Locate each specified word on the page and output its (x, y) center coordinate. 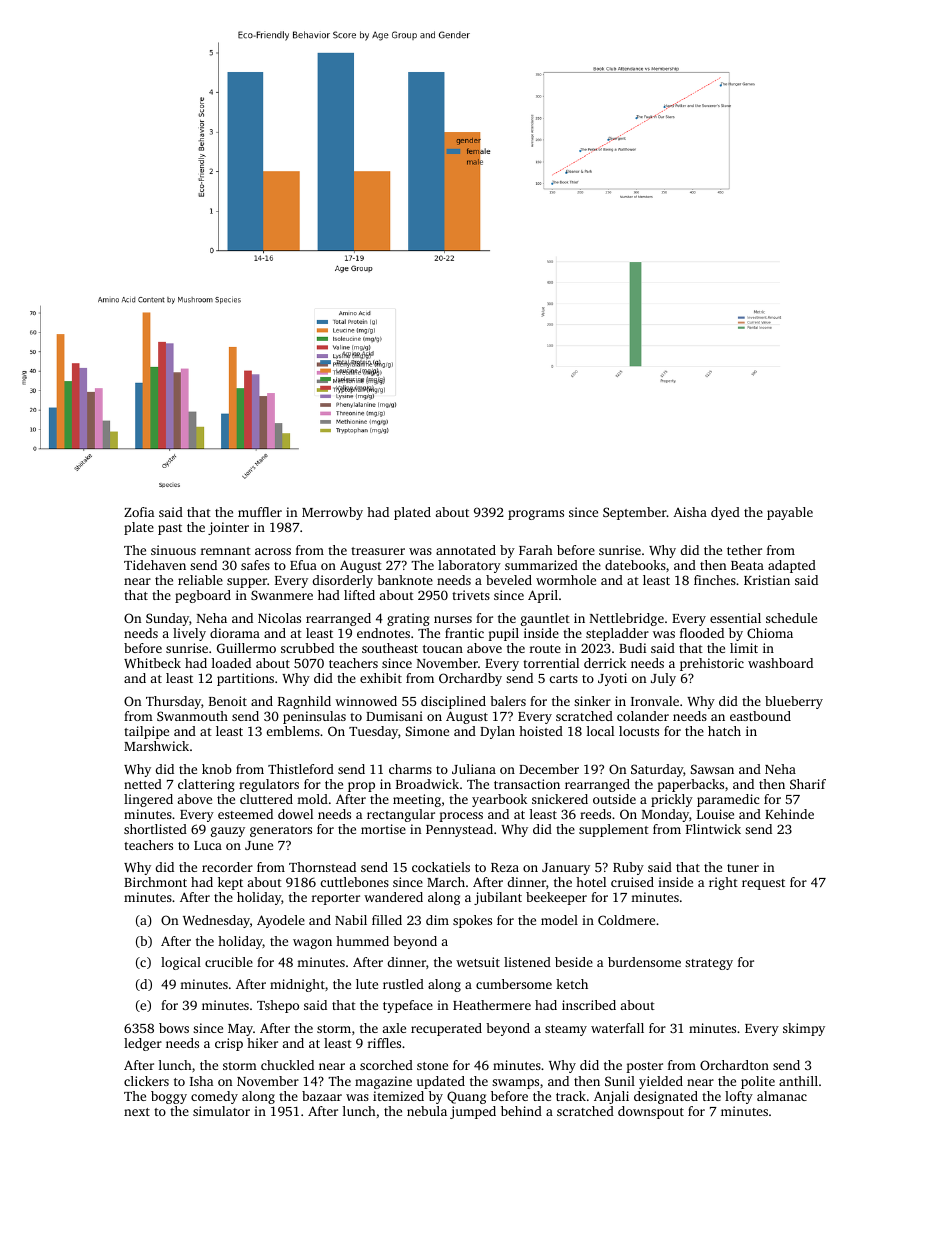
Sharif (808, 784)
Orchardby (470, 679)
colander (643, 716)
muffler (260, 512)
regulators (269, 785)
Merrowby (332, 513)
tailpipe (146, 732)
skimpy (804, 1029)
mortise (383, 829)
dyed (725, 513)
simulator (221, 1111)
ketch (572, 984)
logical (181, 963)
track (571, 1096)
